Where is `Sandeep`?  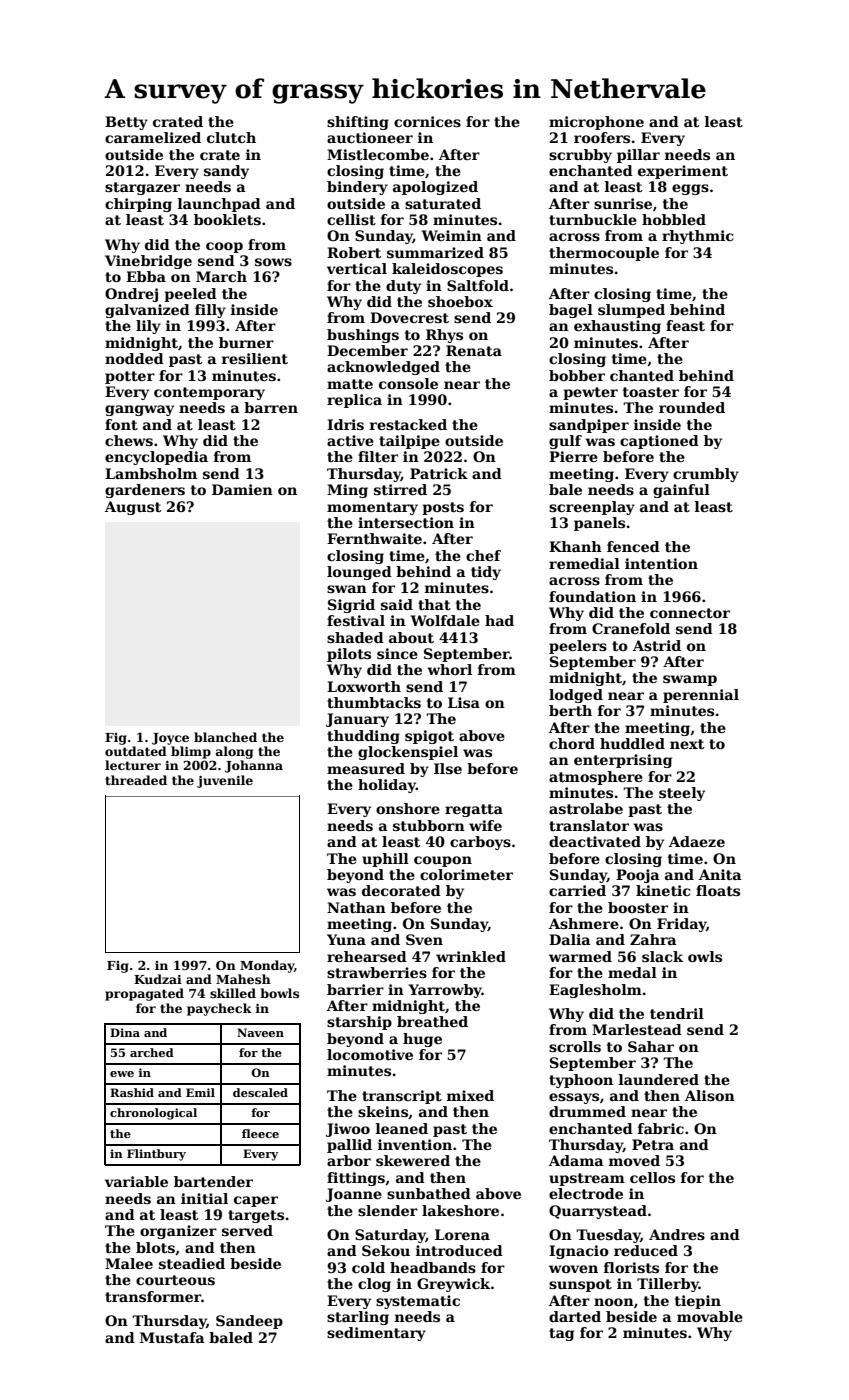 Sandeep is located at coordinates (249, 1322).
